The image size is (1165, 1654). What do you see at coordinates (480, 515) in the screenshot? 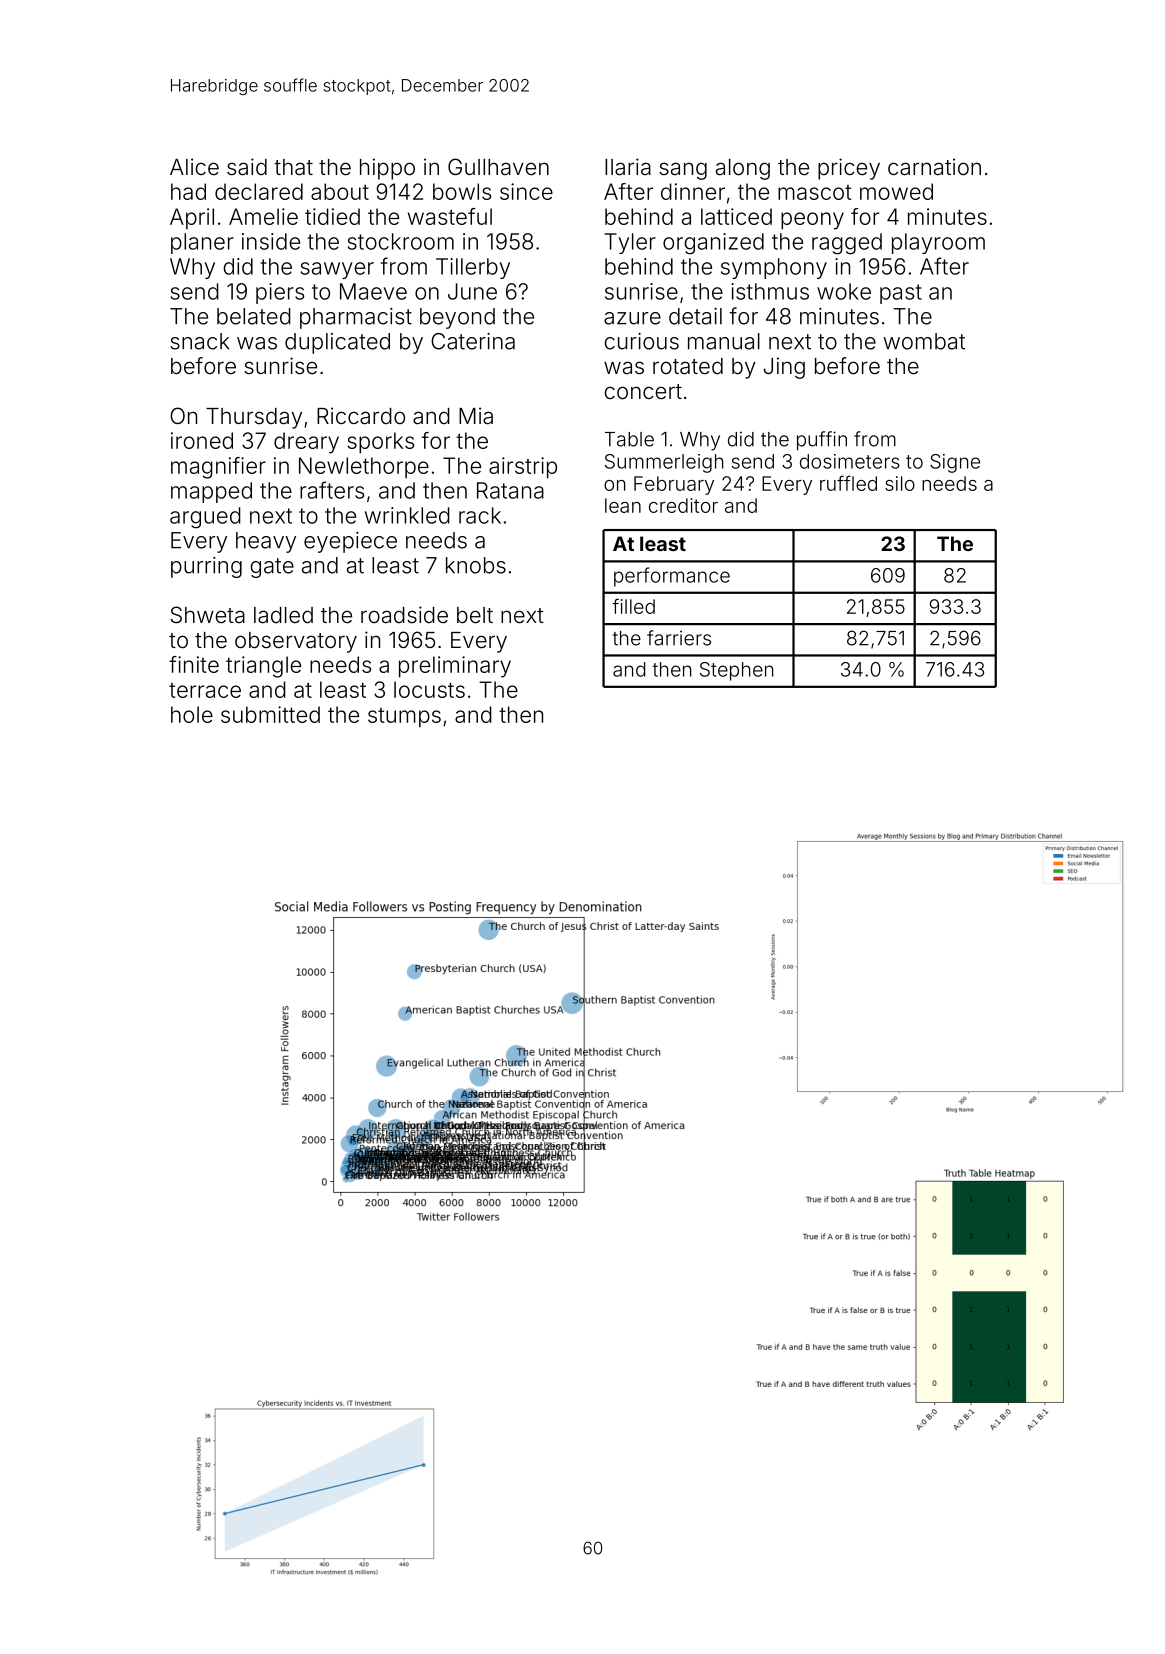
I see `rack` at bounding box center [480, 515].
